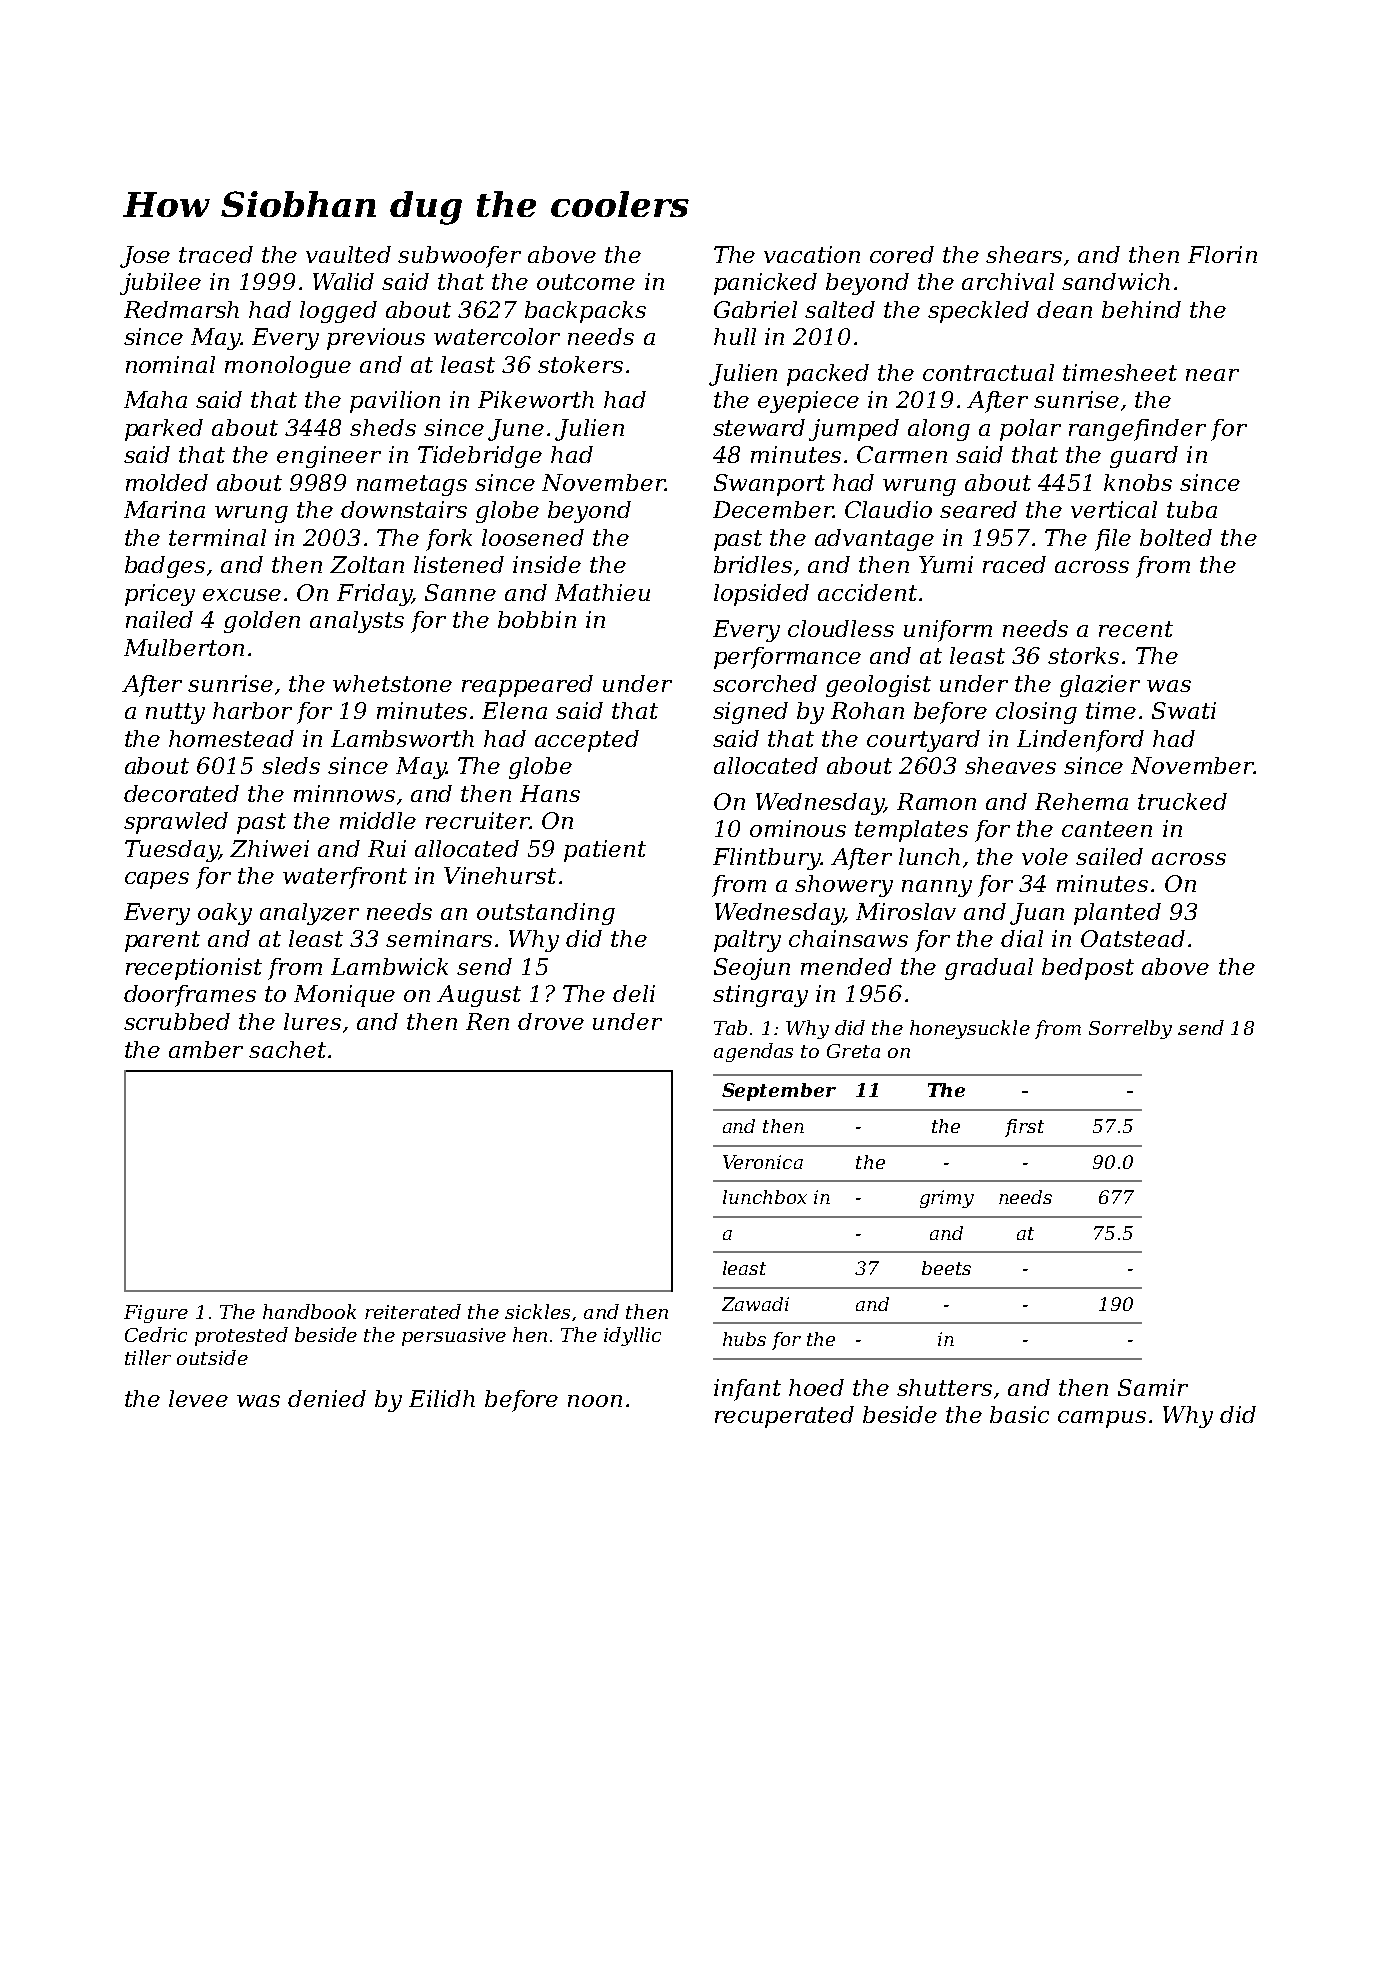  Describe the element at coordinates (198, 1398) in the page. I see `levee` at that location.
